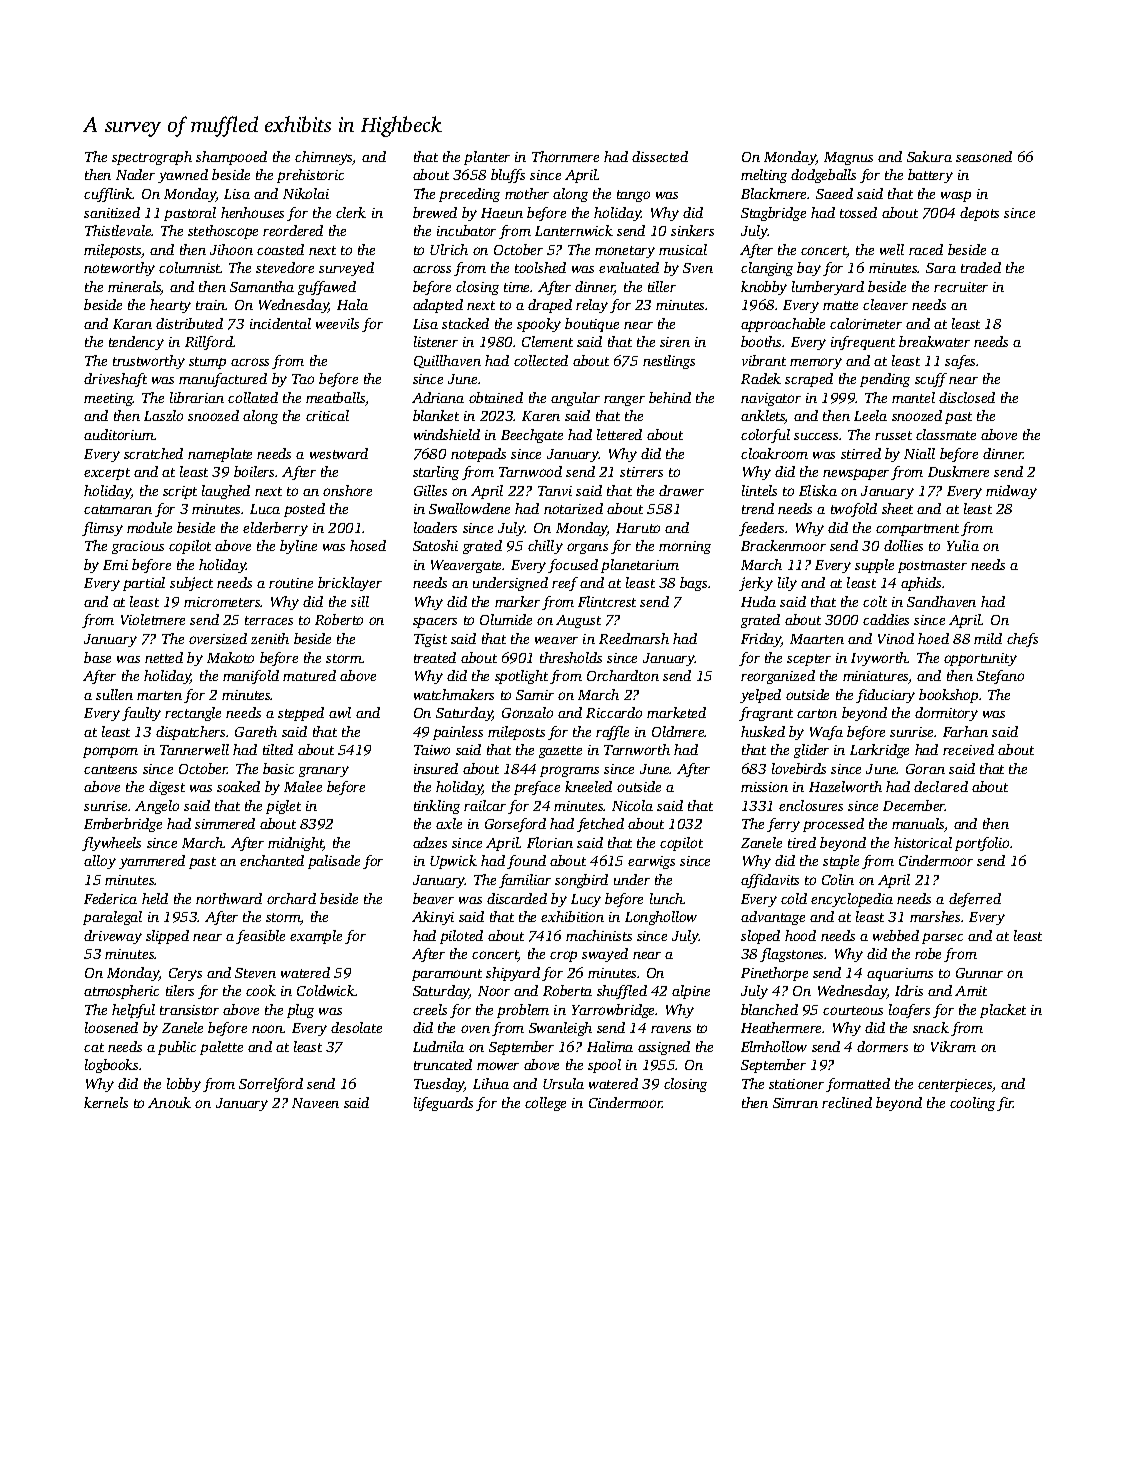  Describe the element at coordinates (152, 158) in the image. I see `spectrograph` at that location.
